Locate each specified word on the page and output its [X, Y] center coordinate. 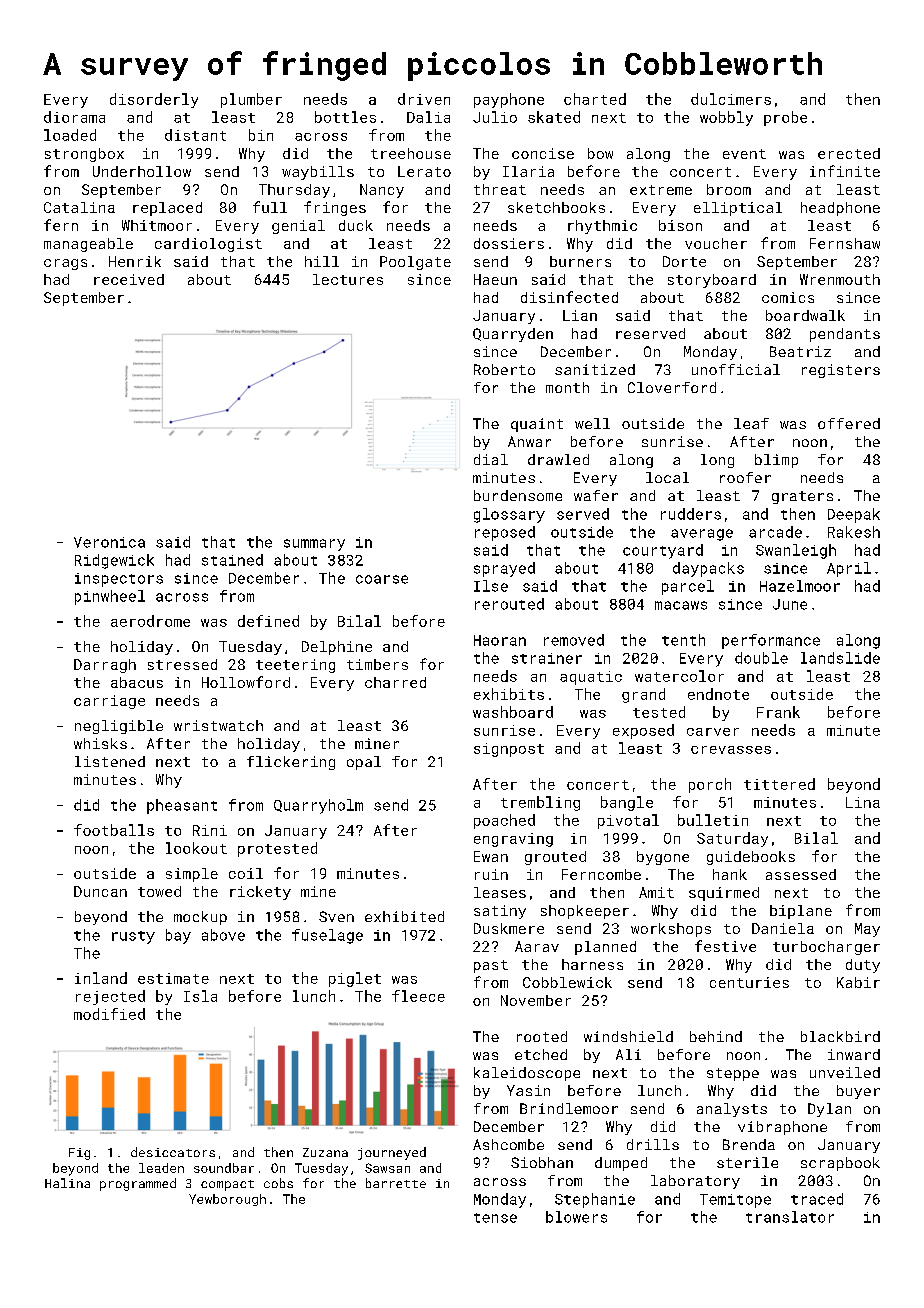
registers [841, 371]
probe [785, 118]
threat [500, 189]
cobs [278, 1183]
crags [65, 264]
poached [504, 821]
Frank [778, 712]
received [129, 279]
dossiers [509, 243]
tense [495, 1218]
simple [192, 875]
